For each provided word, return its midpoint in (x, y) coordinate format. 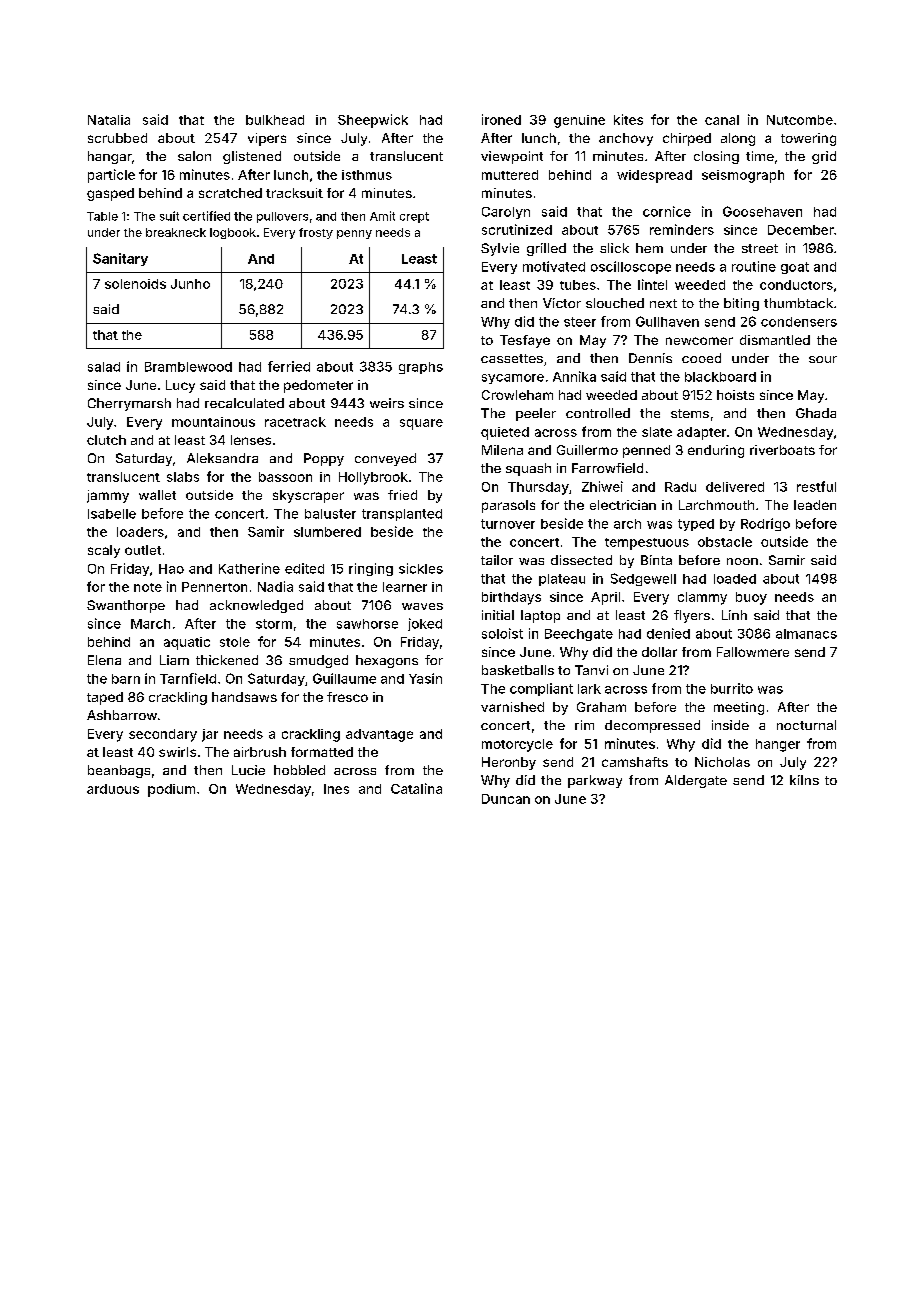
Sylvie (500, 249)
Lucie (248, 770)
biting (741, 304)
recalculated (244, 403)
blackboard (720, 377)
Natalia (109, 120)
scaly (104, 551)
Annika (574, 376)
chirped (687, 139)
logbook (233, 233)
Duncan (506, 799)
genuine (579, 121)
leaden (815, 505)
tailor (497, 560)
